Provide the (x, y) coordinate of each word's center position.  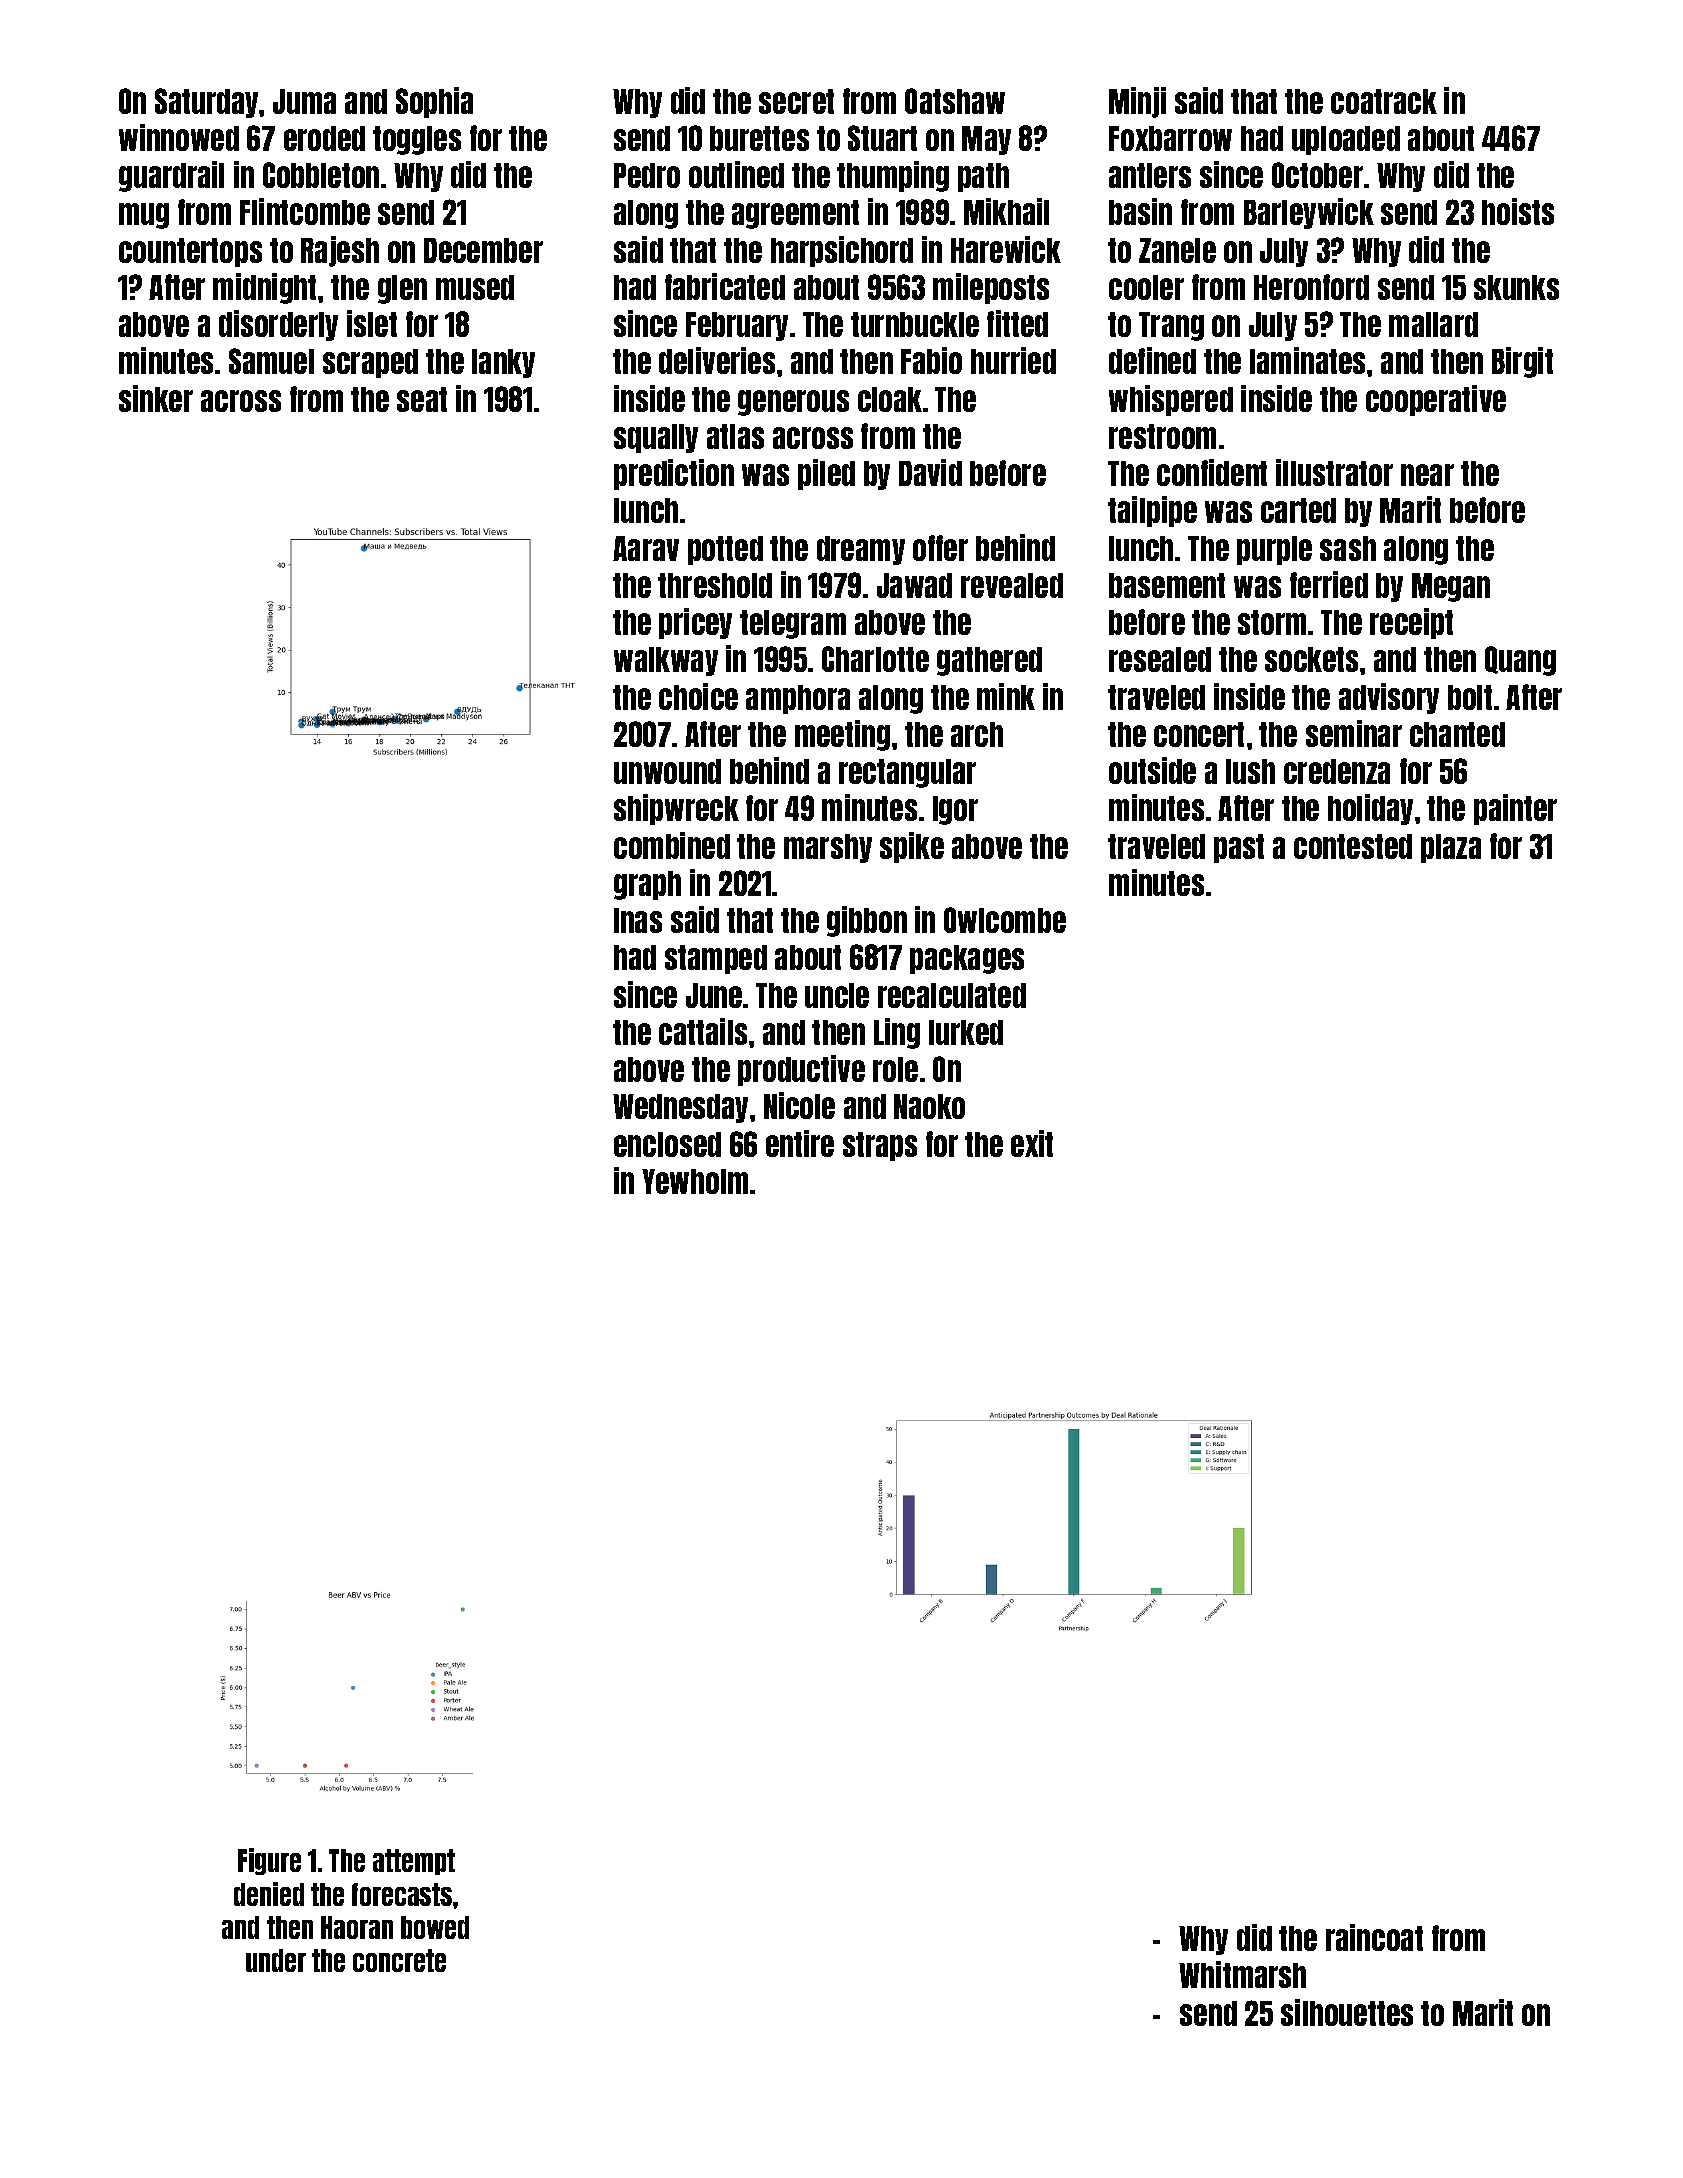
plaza (1451, 848)
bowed (435, 1927)
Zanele (1177, 250)
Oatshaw (955, 101)
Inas (638, 920)
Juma (304, 101)
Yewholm (695, 1181)
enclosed (667, 1144)
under (276, 1960)
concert (1199, 734)
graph (647, 885)
